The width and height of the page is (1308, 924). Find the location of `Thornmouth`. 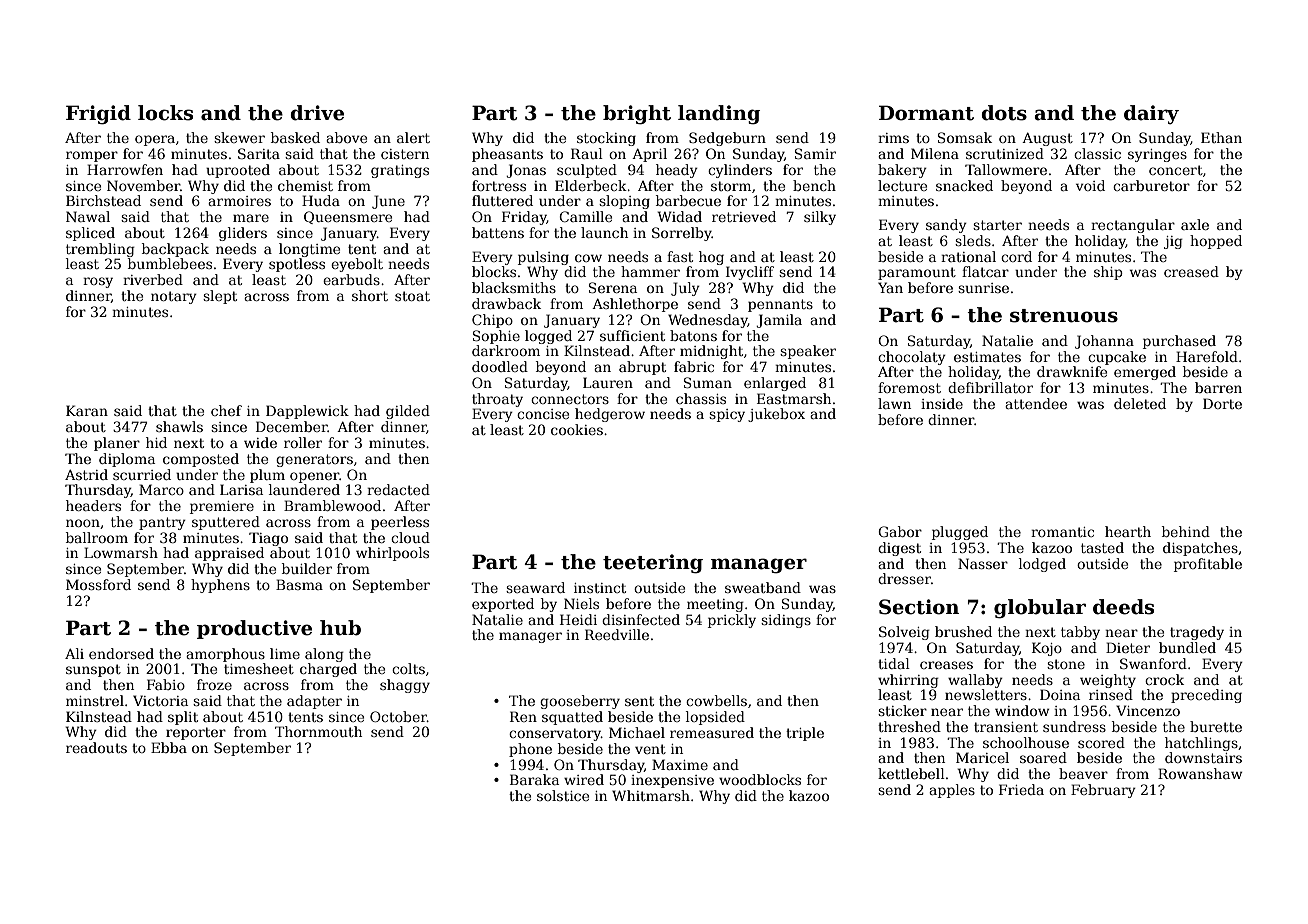

Thornmouth is located at coordinates (318, 731).
